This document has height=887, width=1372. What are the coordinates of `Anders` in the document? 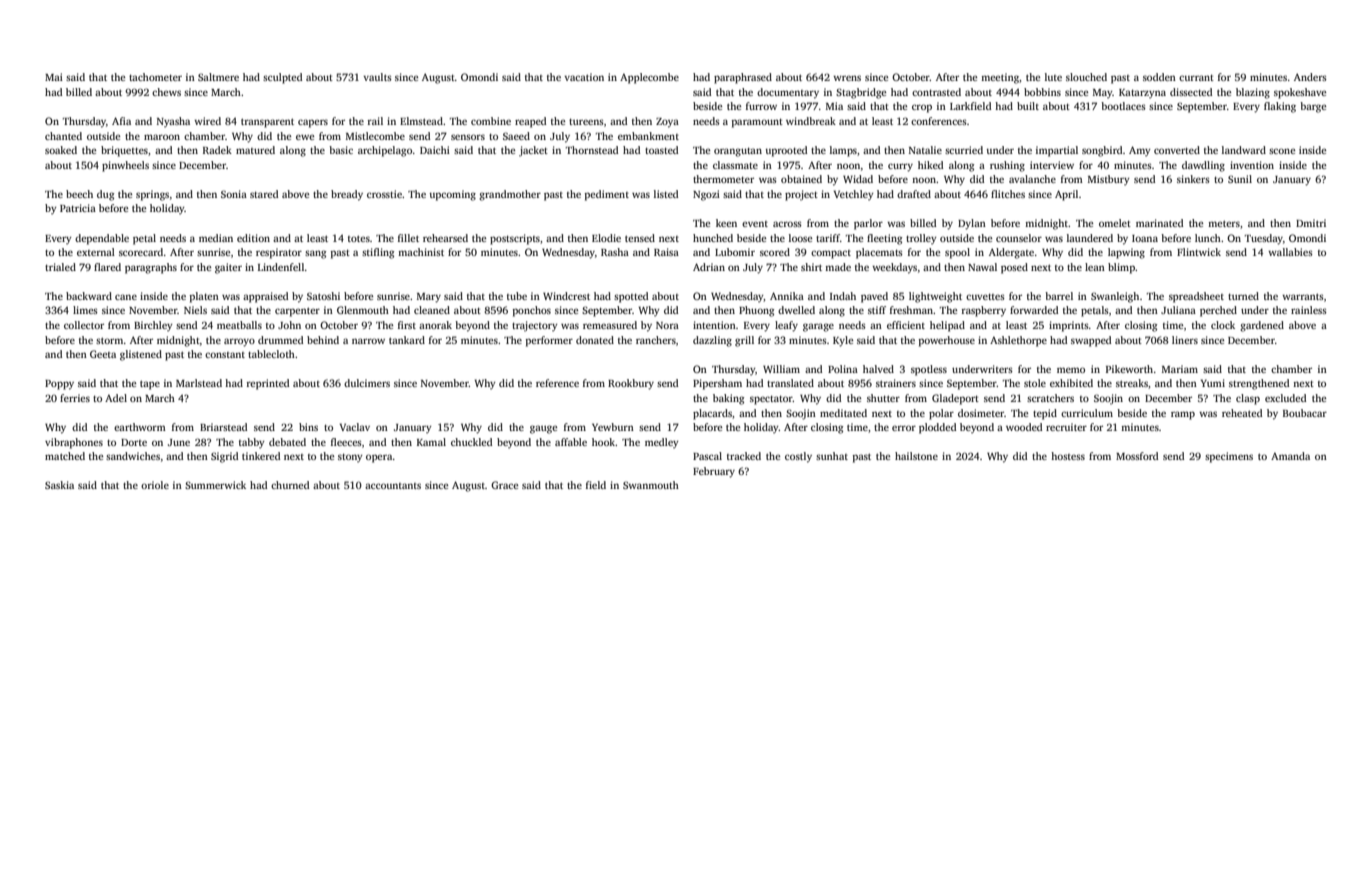 It's located at (1310, 77).
